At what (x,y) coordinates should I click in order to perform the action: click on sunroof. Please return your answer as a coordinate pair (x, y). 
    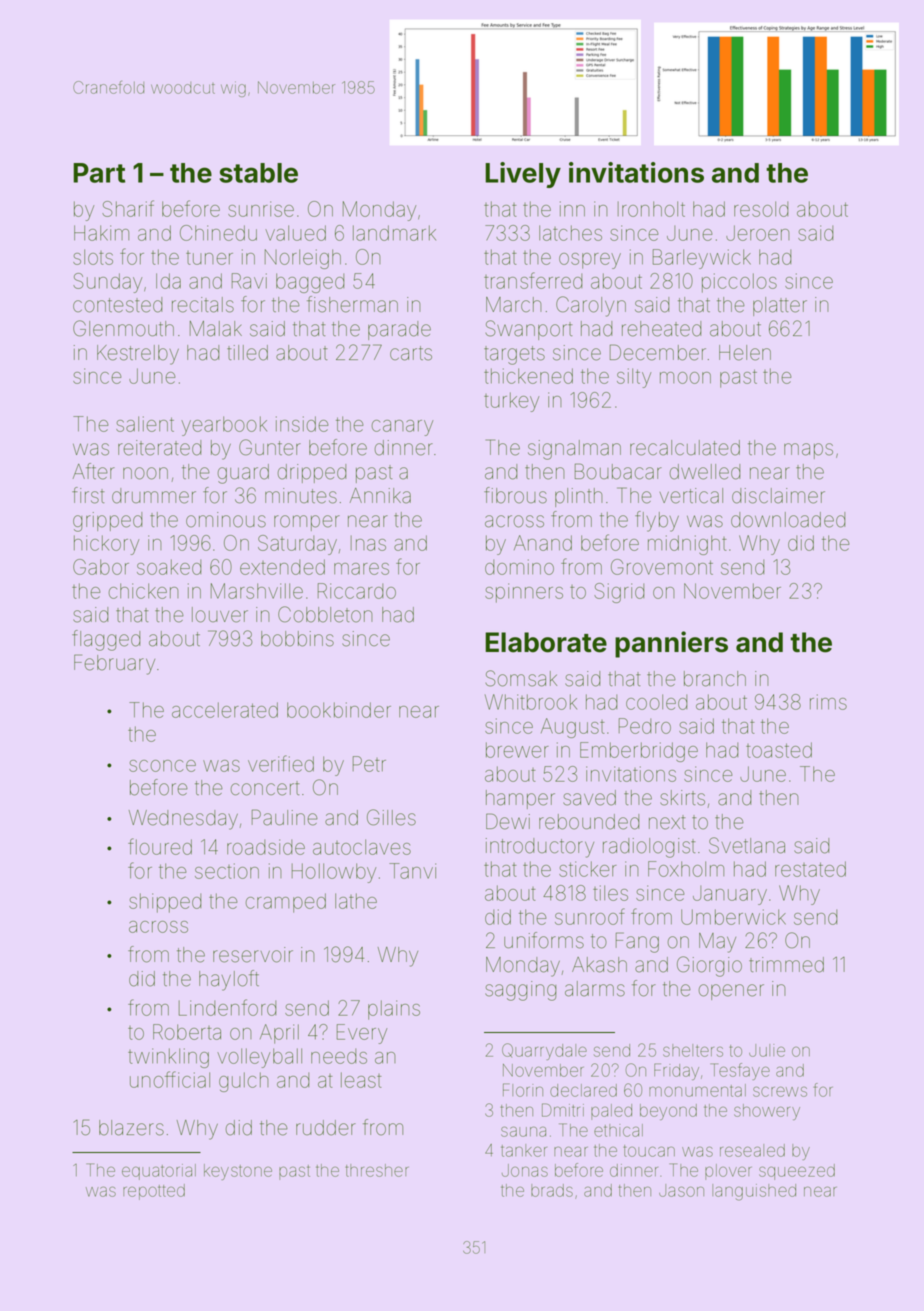
    Looking at the image, I should click on (590, 916).
